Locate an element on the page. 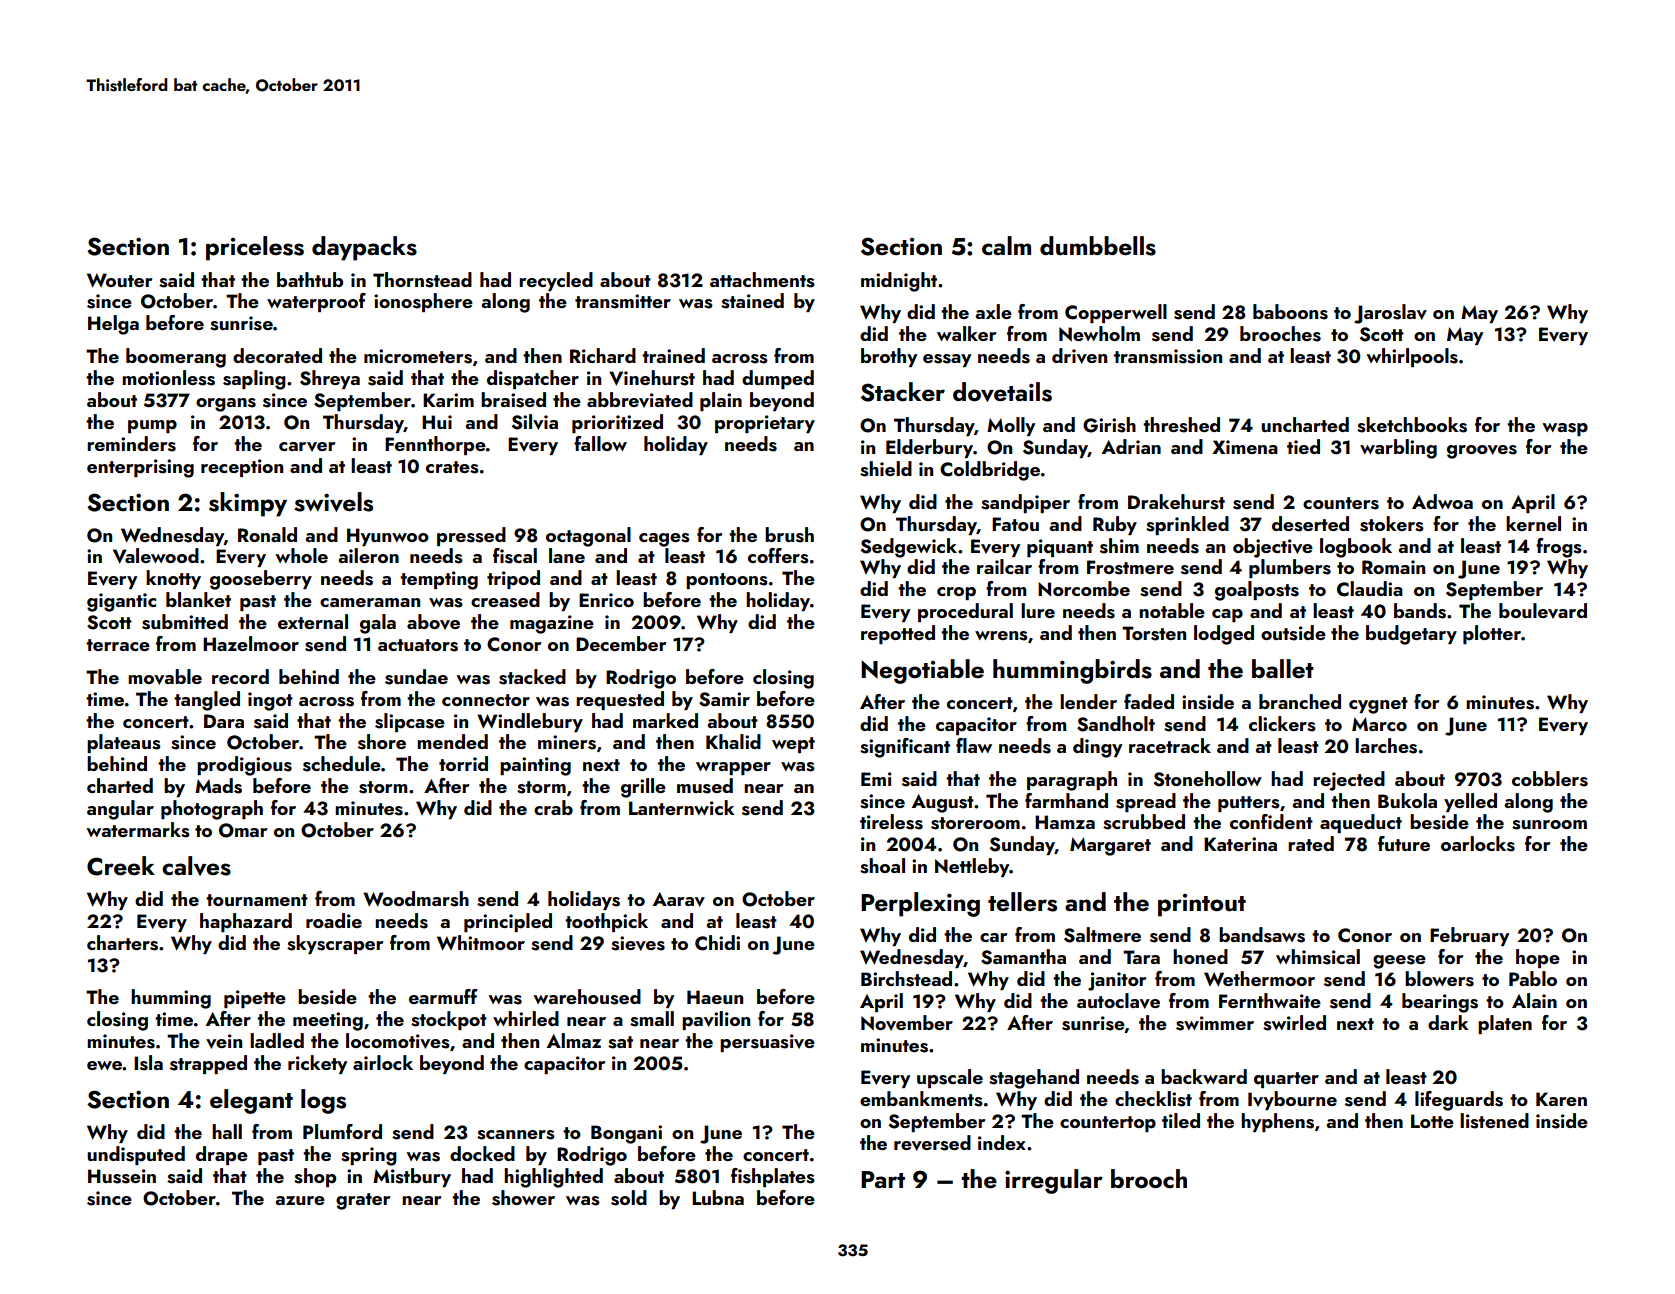  Aarav is located at coordinates (679, 899).
